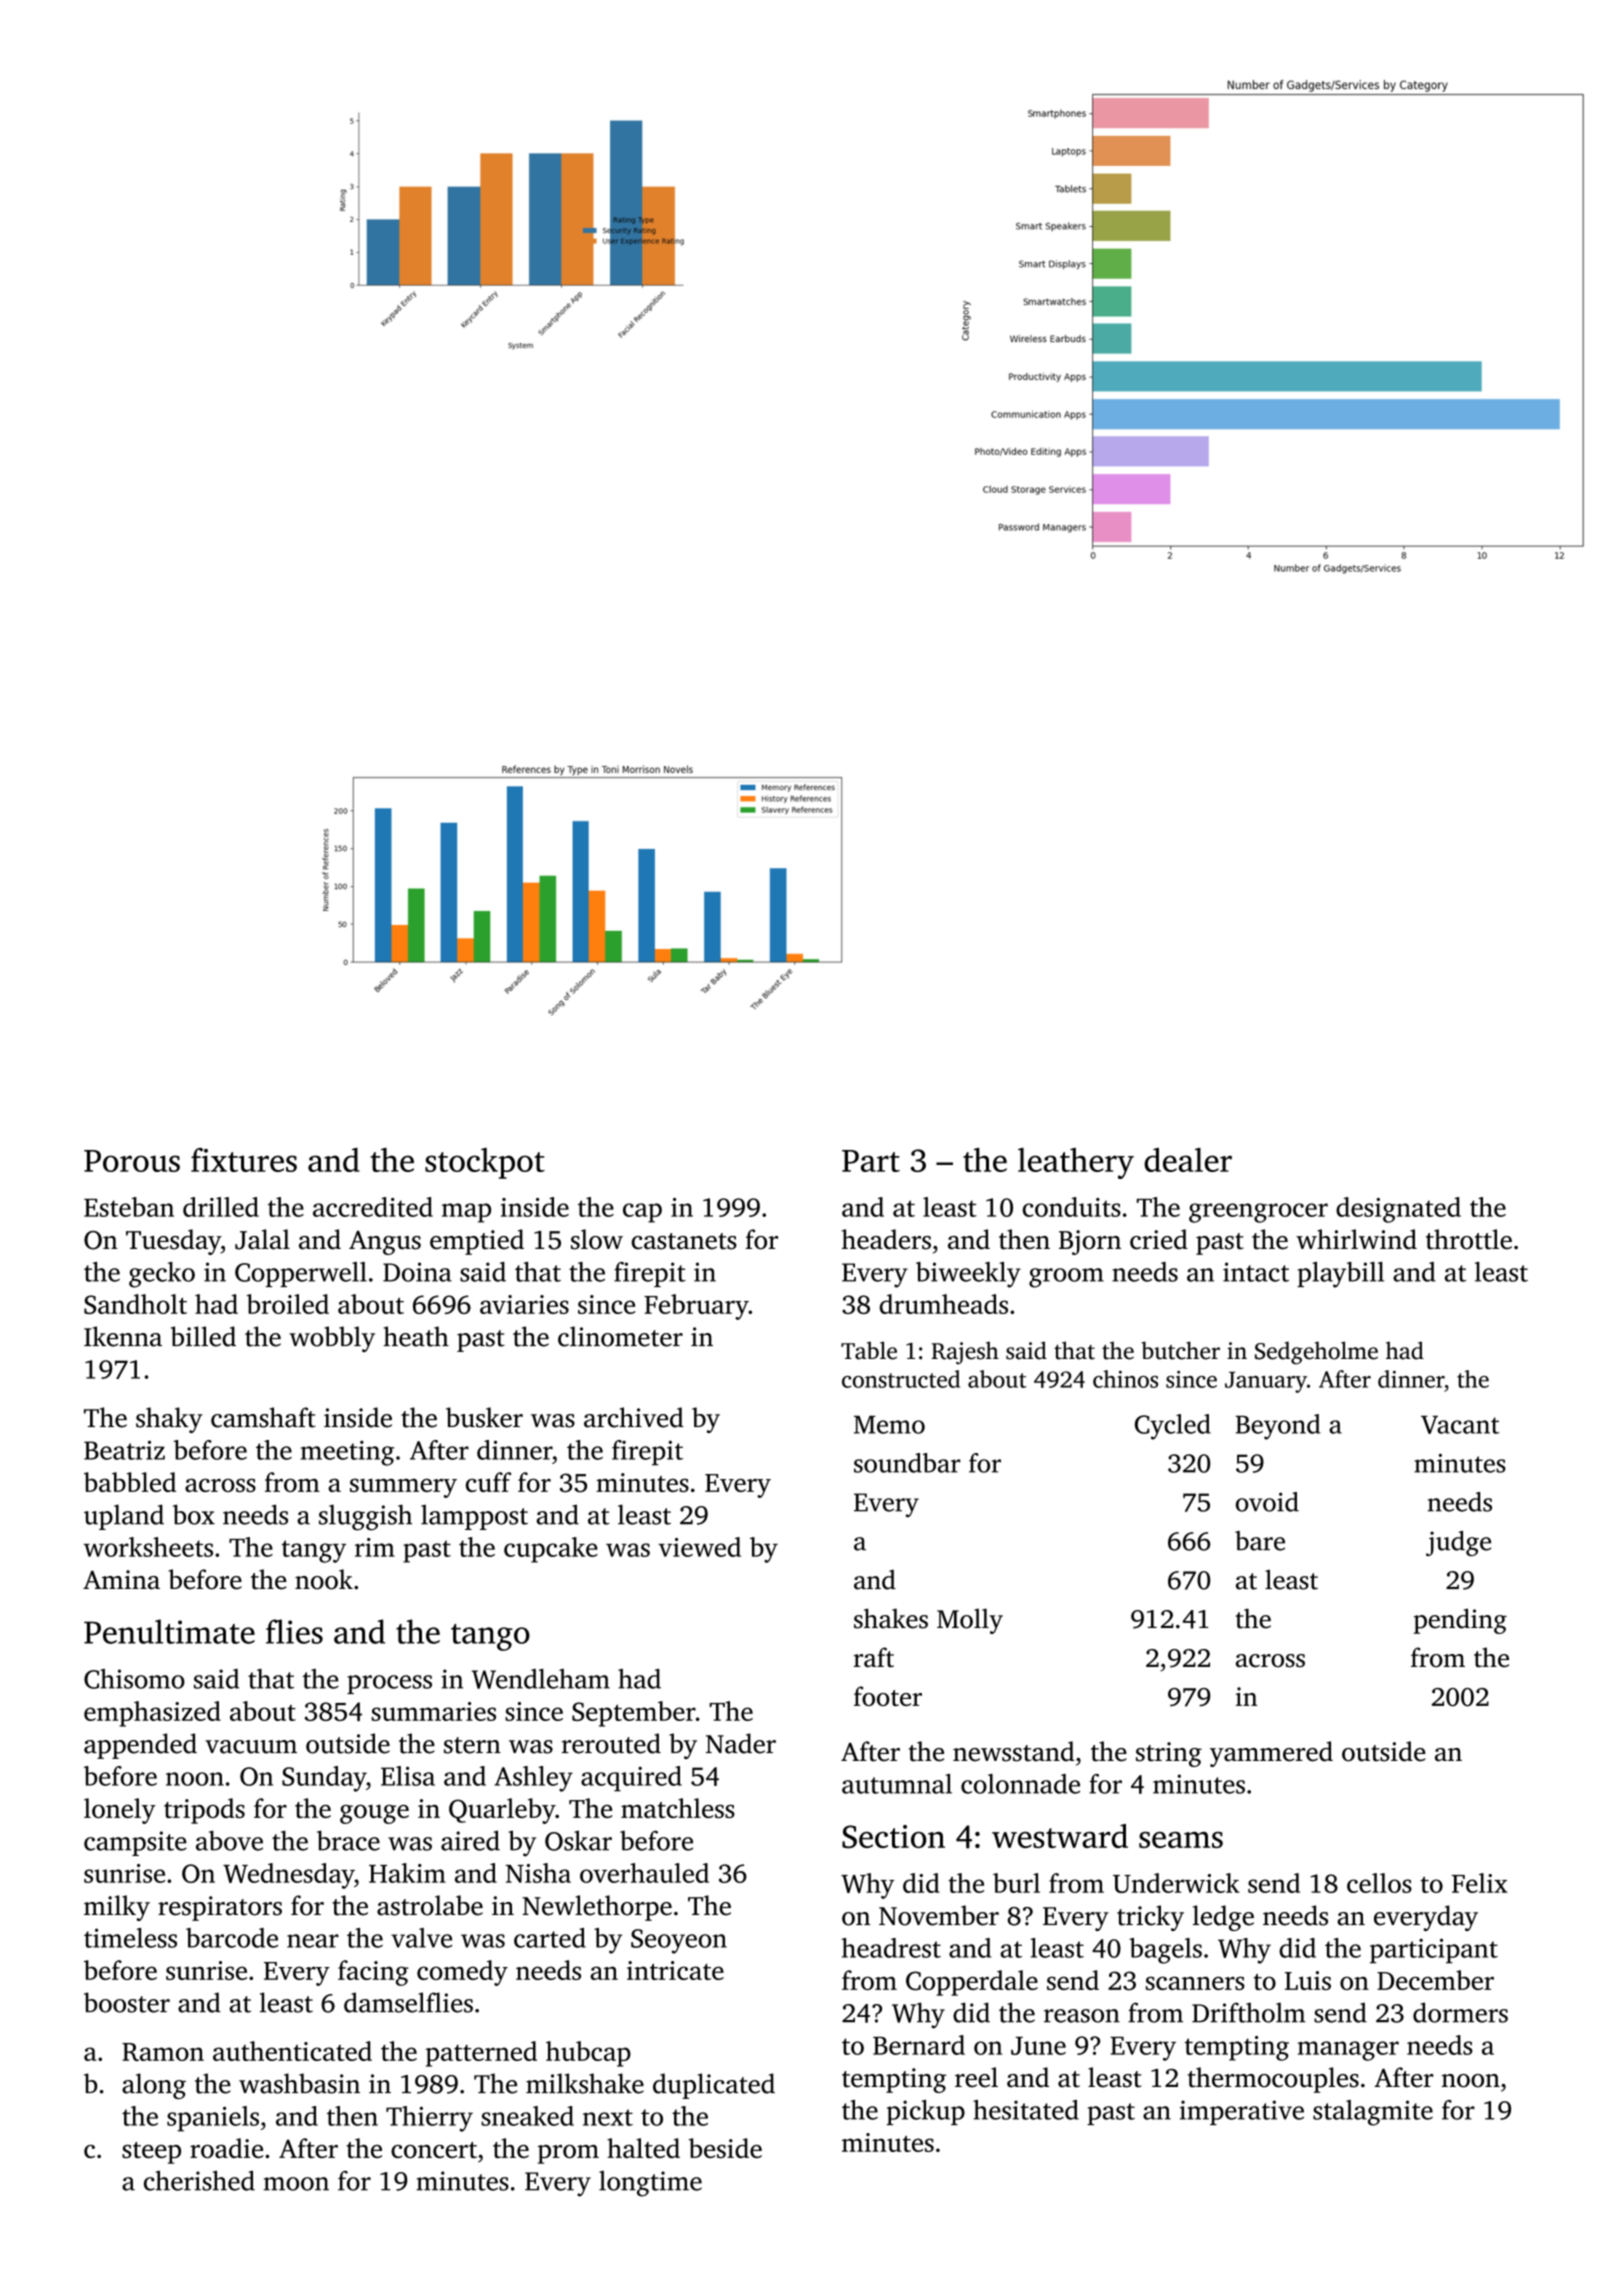 This document has height=2292, width=1620. What do you see at coordinates (1469, 1239) in the document?
I see `throttle` at bounding box center [1469, 1239].
